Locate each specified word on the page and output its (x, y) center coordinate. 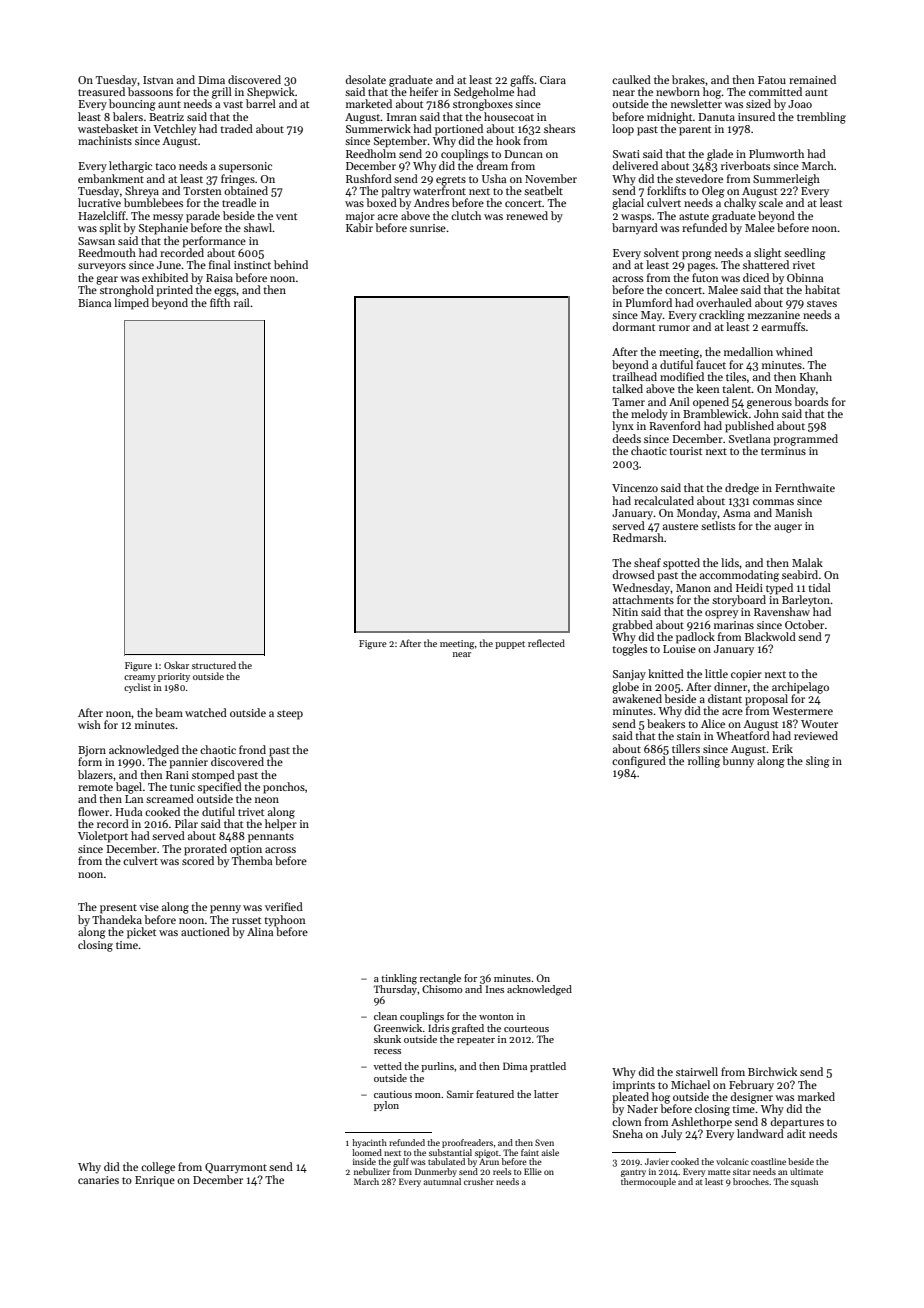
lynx (623, 426)
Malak (807, 562)
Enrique (155, 1181)
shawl (258, 227)
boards (811, 401)
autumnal (442, 1181)
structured (214, 665)
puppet (510, 645)
